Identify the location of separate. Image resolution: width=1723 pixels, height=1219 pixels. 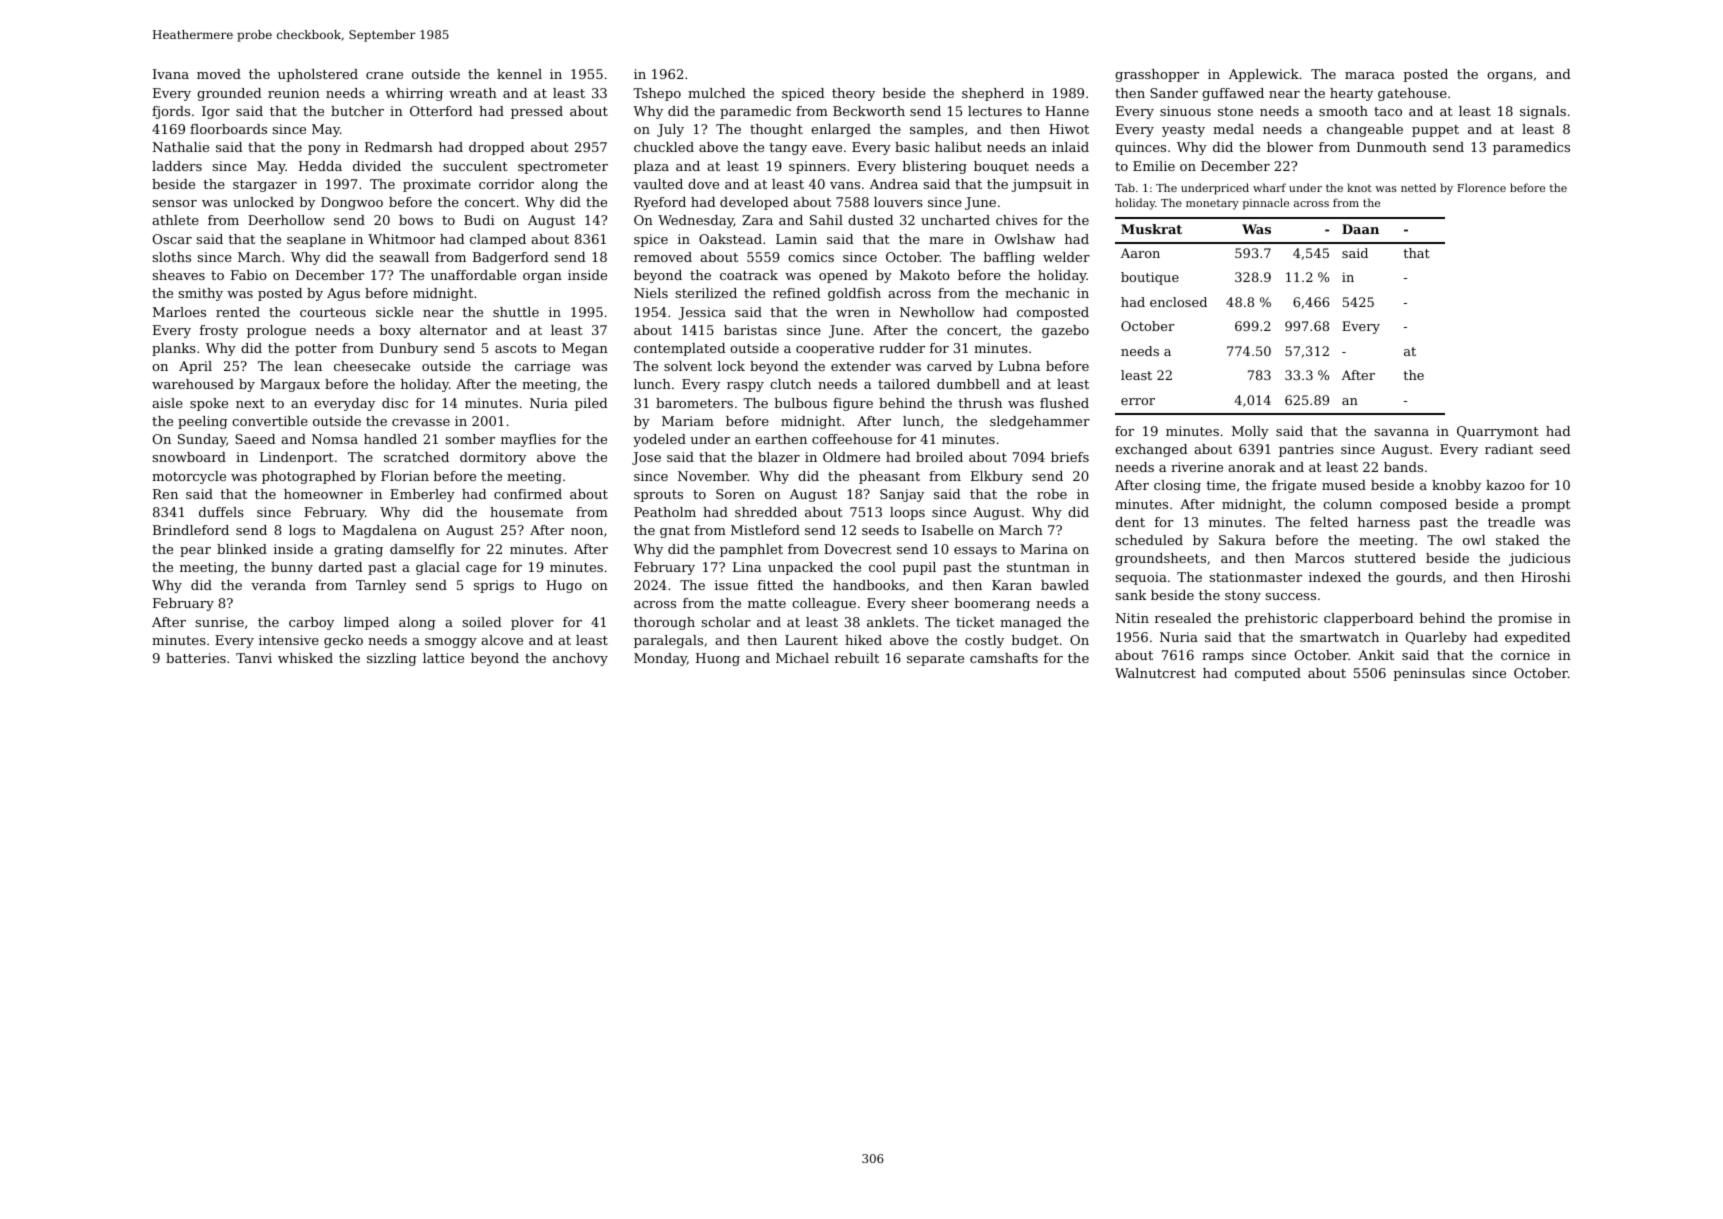
(935, 660).
